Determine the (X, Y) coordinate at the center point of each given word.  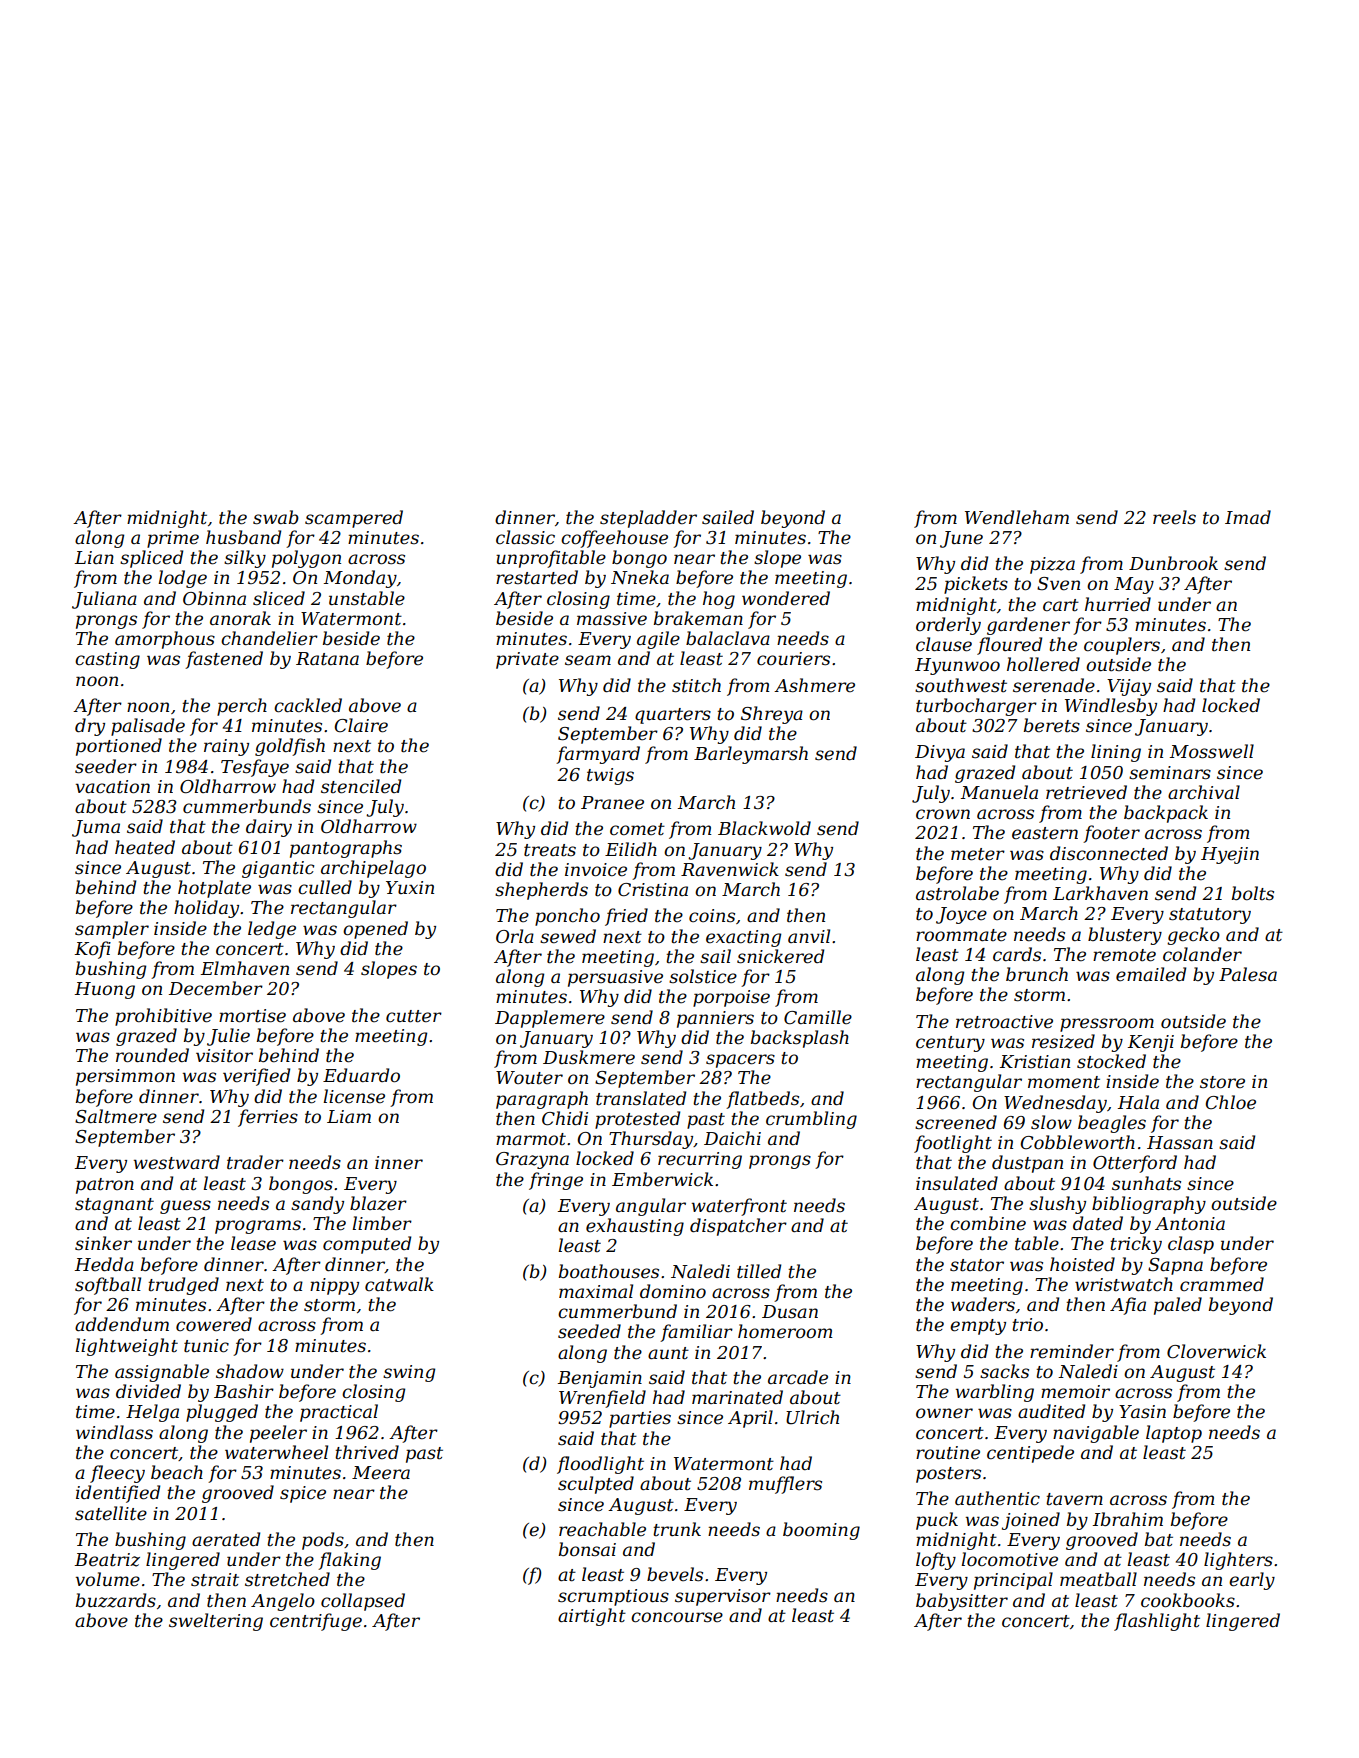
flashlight (1157, 1622)
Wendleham (1017, 517)
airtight (592, 1617)
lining (1116, 753)
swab (276, 517)
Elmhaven (245, 968)
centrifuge (316, 1622)
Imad (1248, 517)
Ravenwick (730, 869)
